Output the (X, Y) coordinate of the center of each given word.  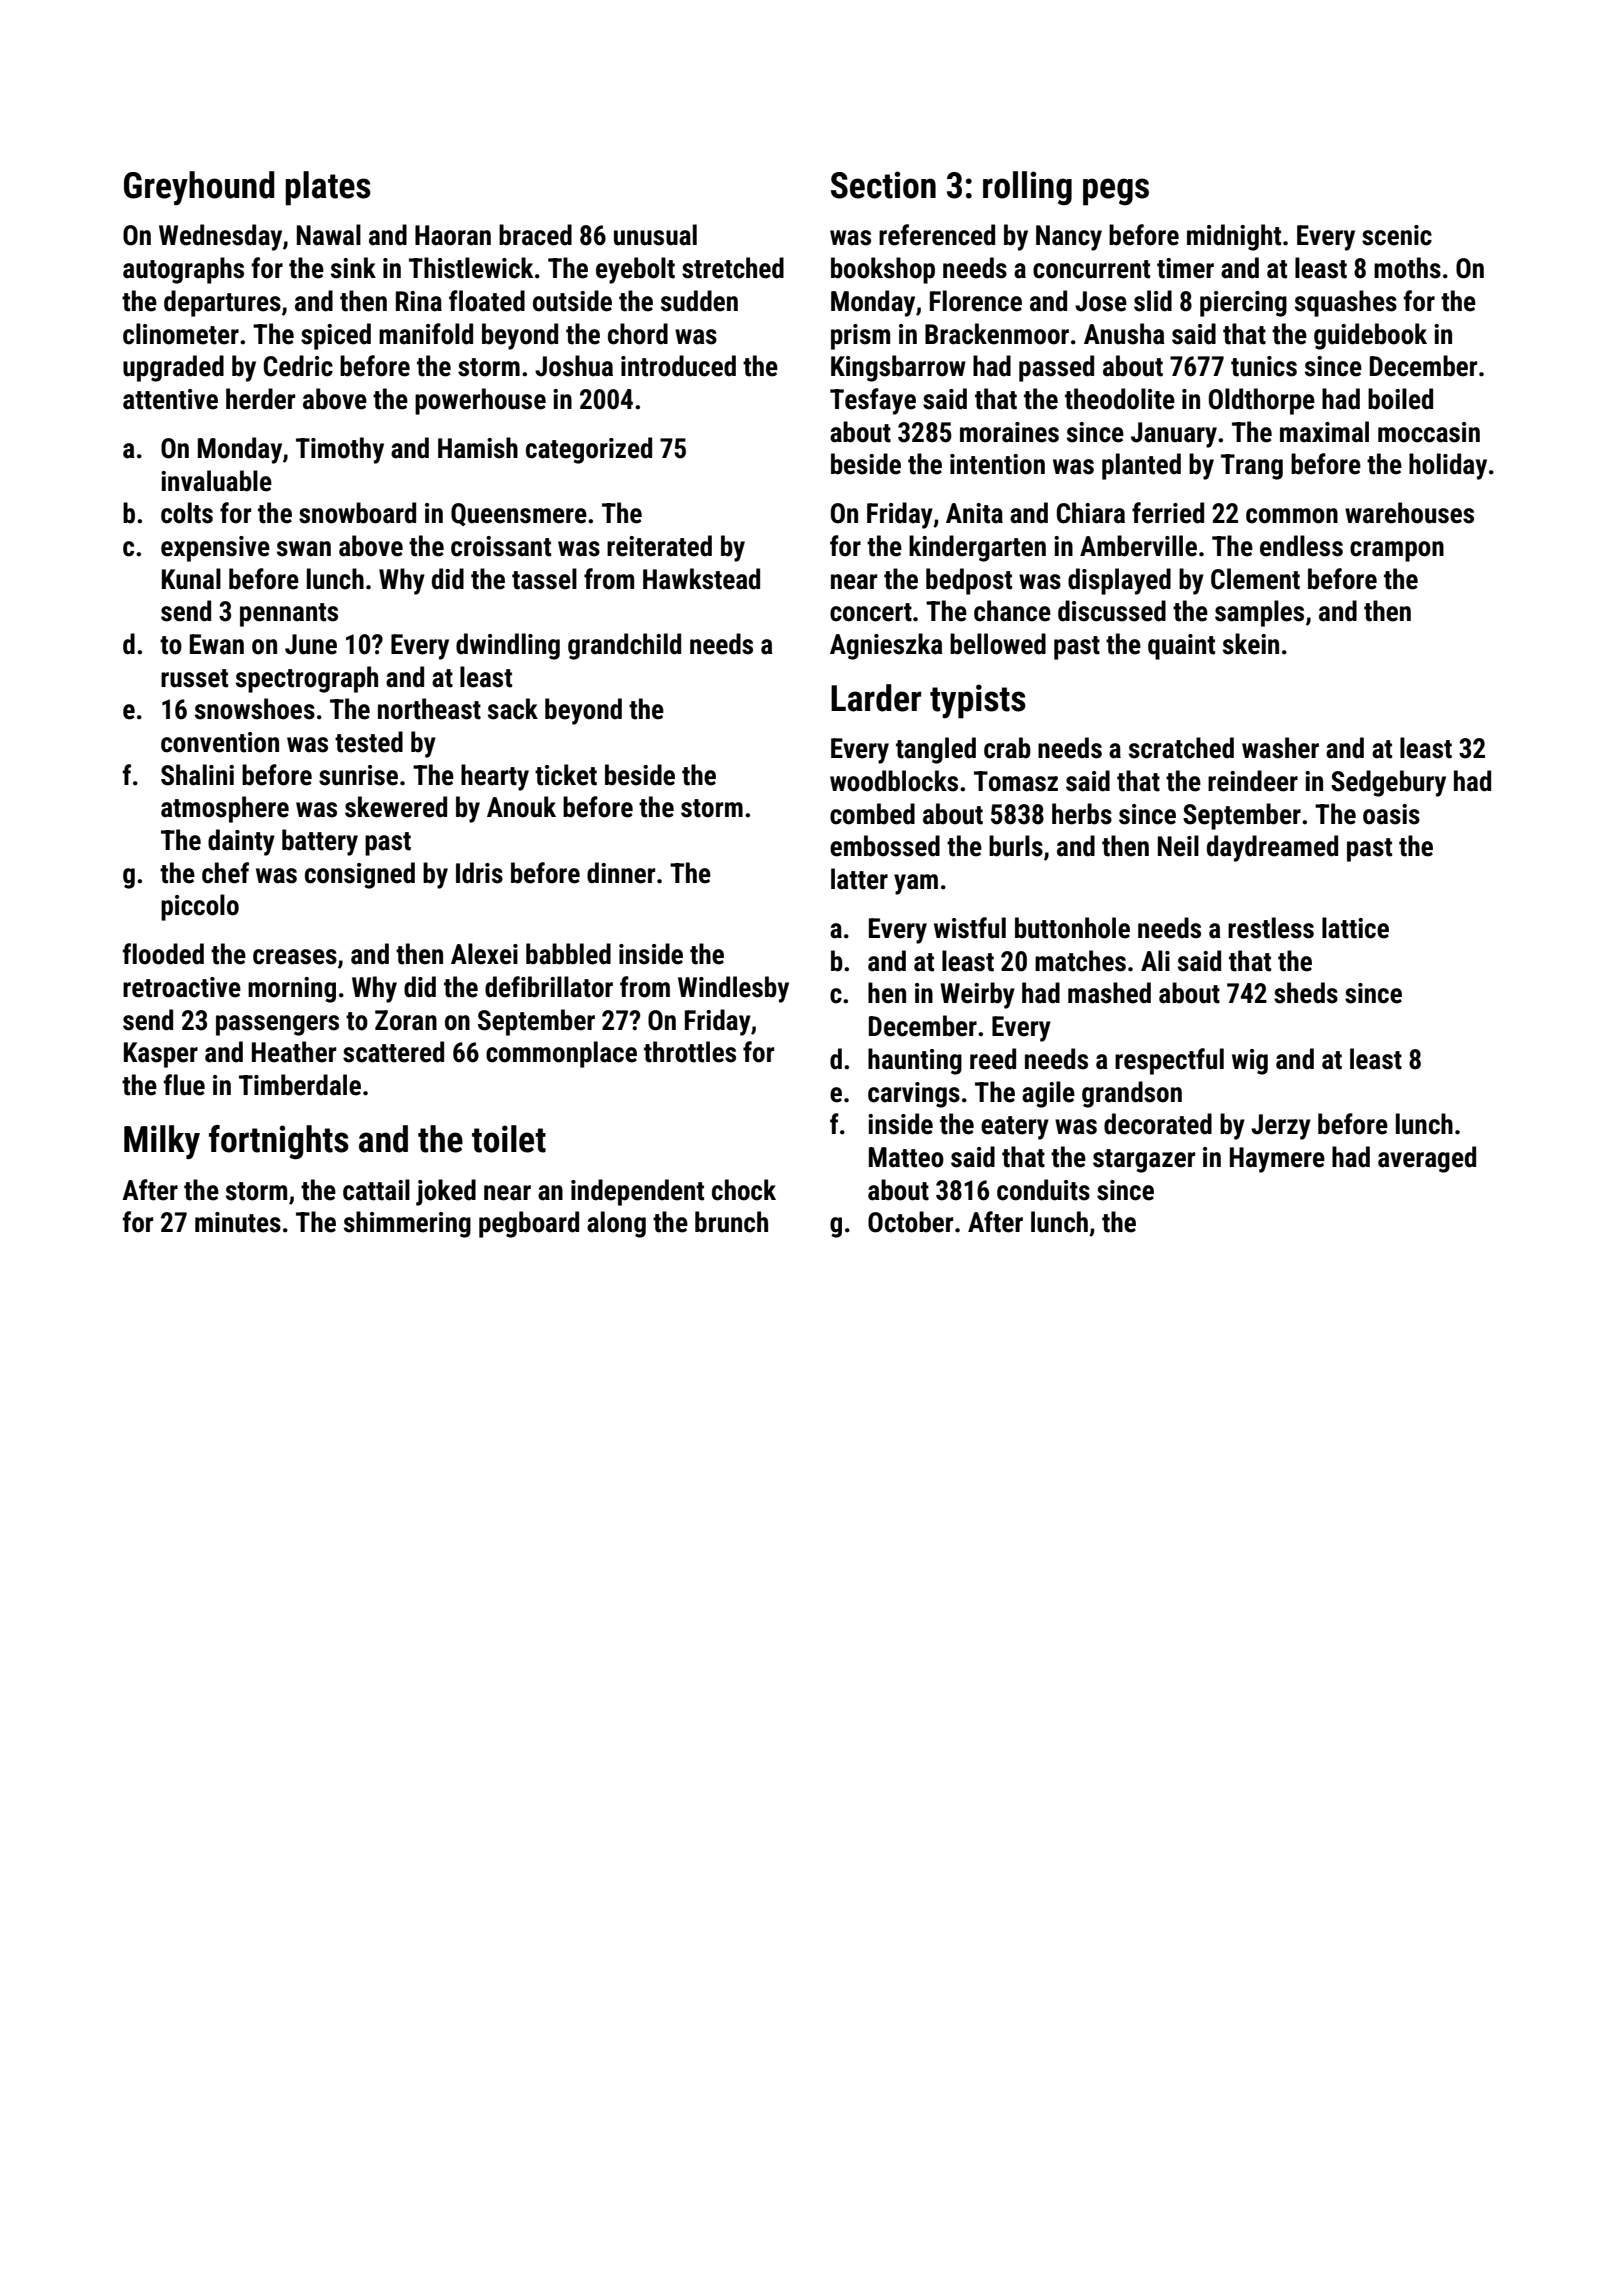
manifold (426, 334)
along (616, 1224)
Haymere (1277, 1160)
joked (446, 1192)
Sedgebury (1388, 783)
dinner (621, 873)
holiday (1448, 466)
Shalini (197, 775)
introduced (678, 366)
